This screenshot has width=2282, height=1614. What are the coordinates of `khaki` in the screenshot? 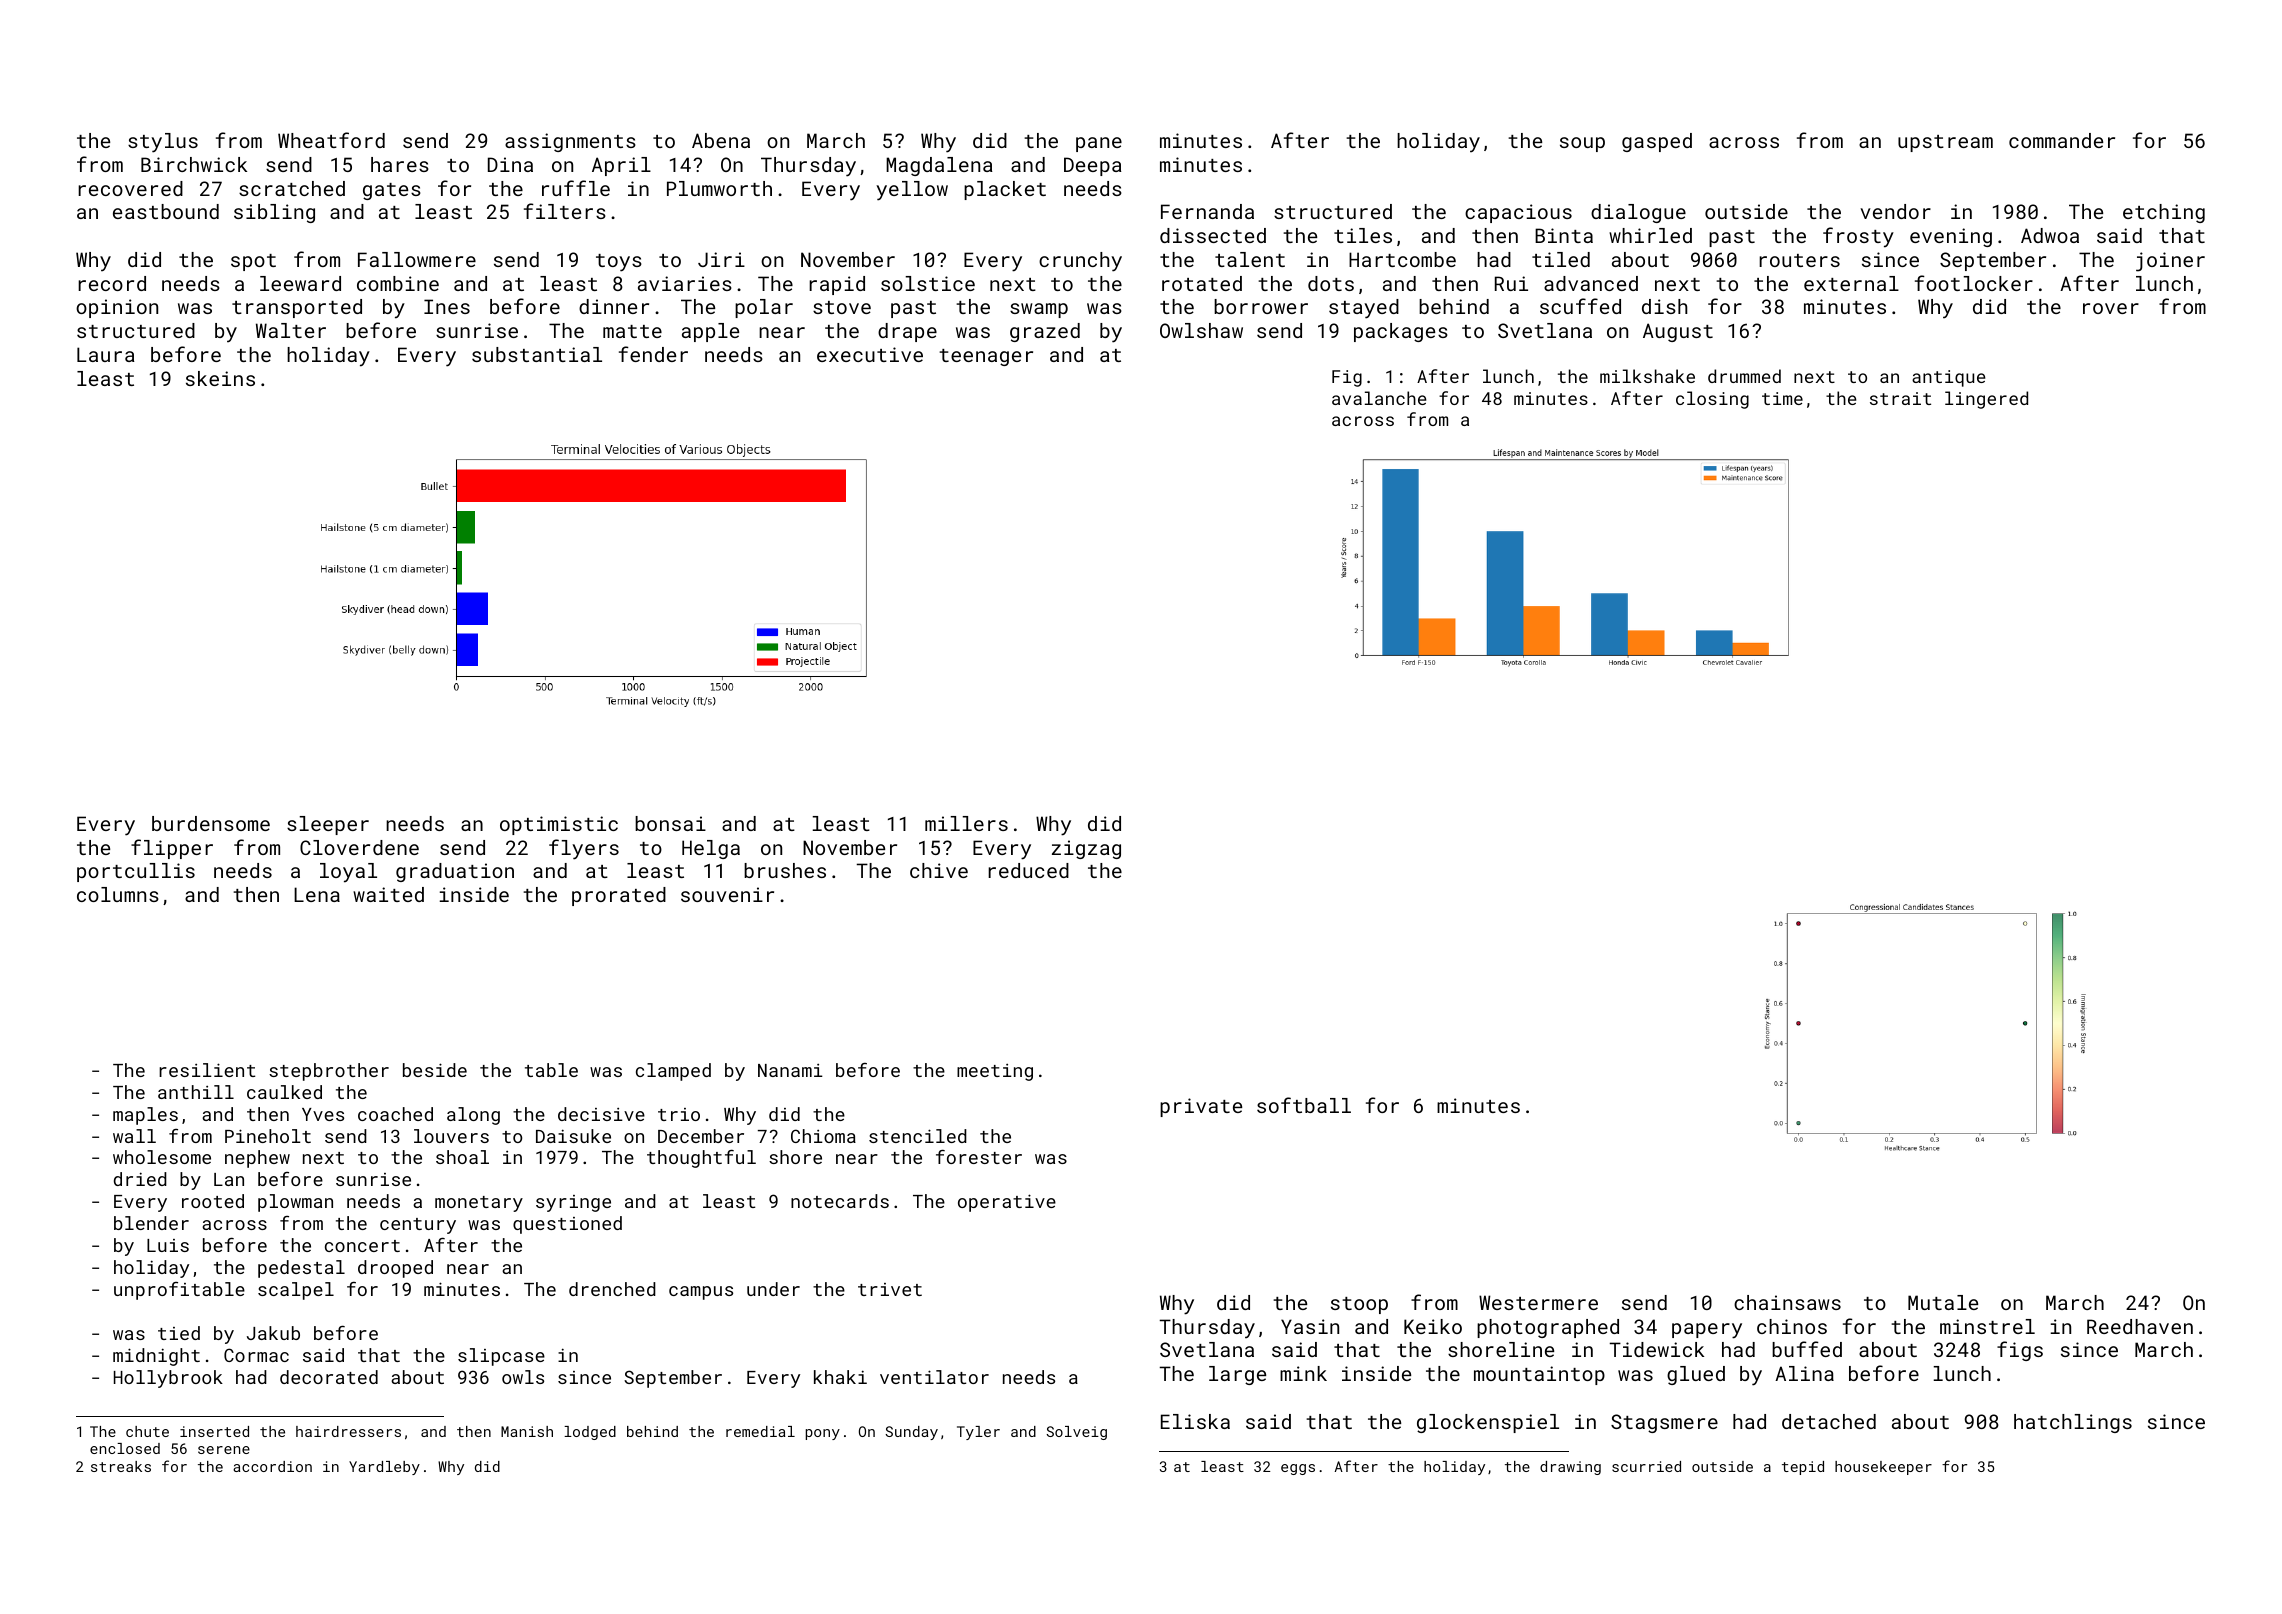 It's located at (840, 1377).
